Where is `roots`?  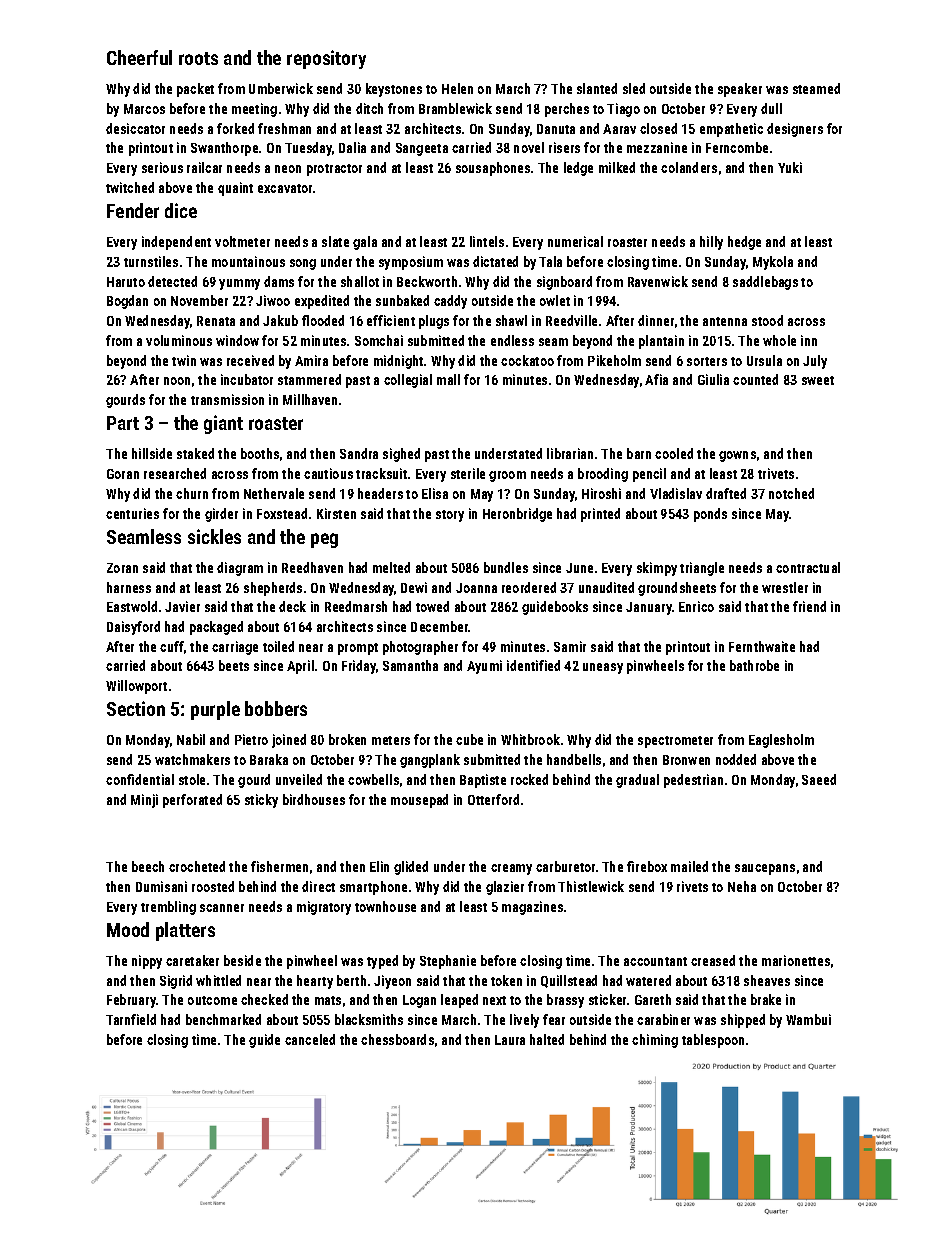
roots is located at coordinates (198, 58).
